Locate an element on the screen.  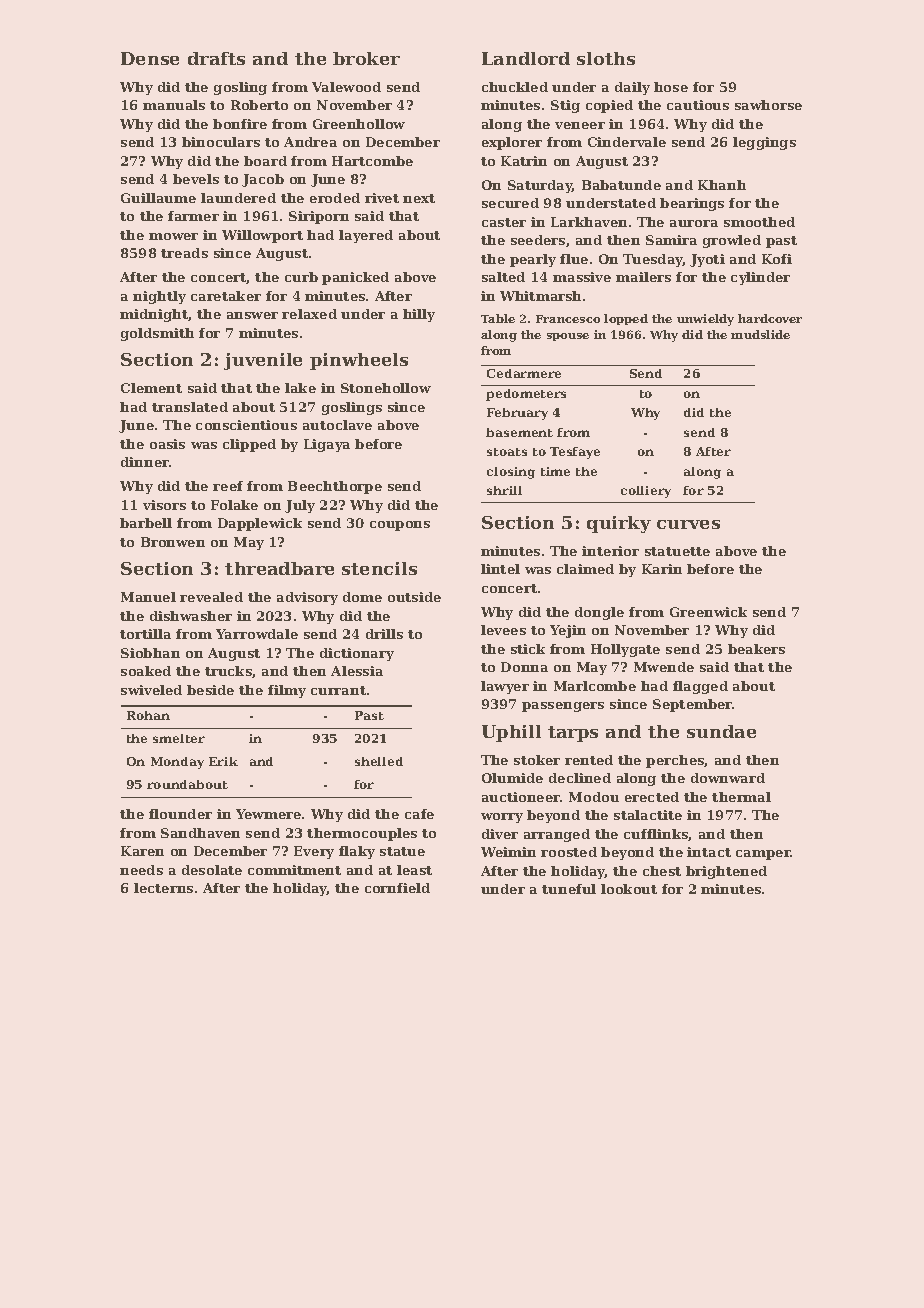
cafe is located at coordinates (419, 814).
